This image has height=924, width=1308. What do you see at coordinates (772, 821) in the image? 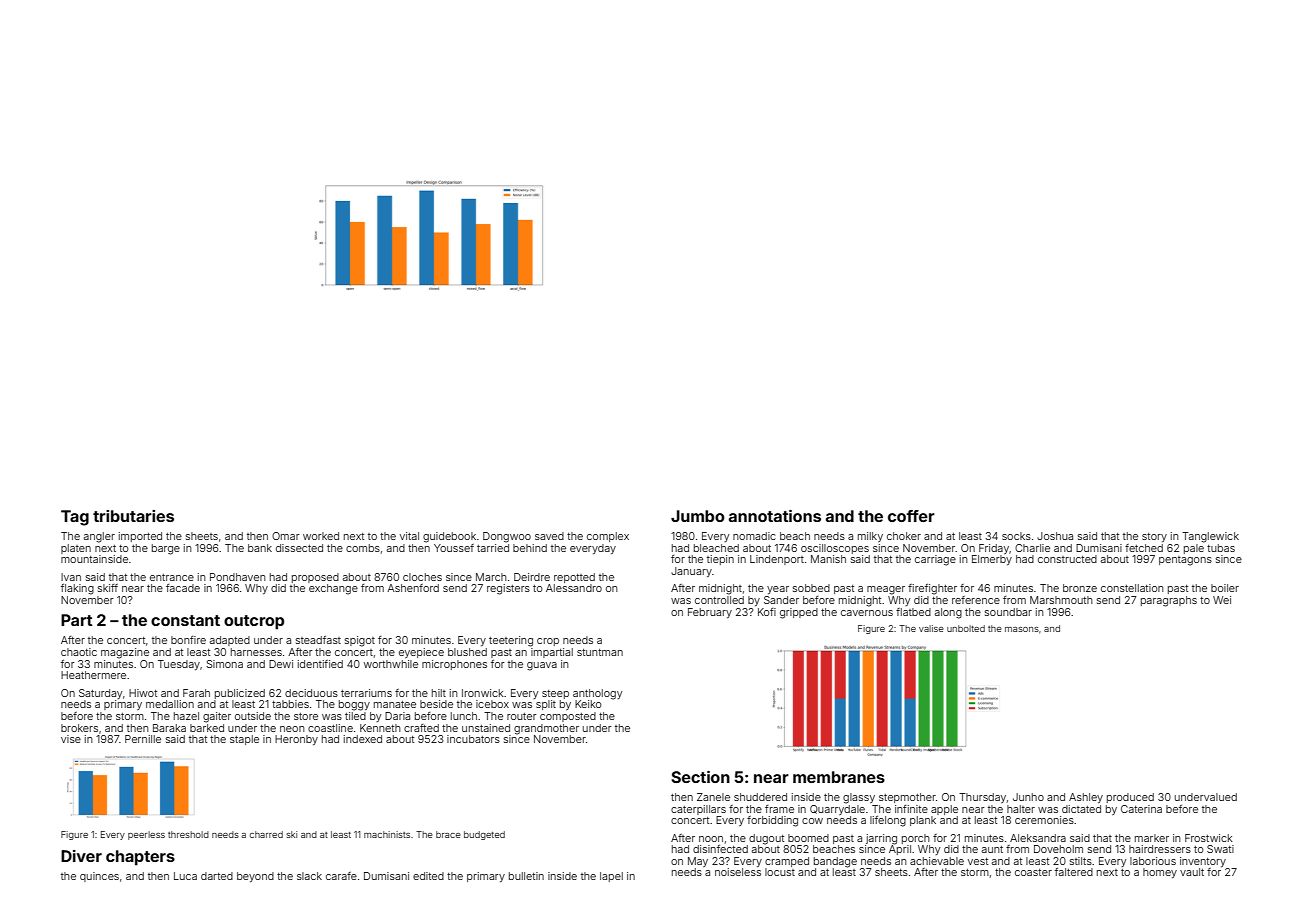
I see `forbidding` at bounding box center [772, 821].
